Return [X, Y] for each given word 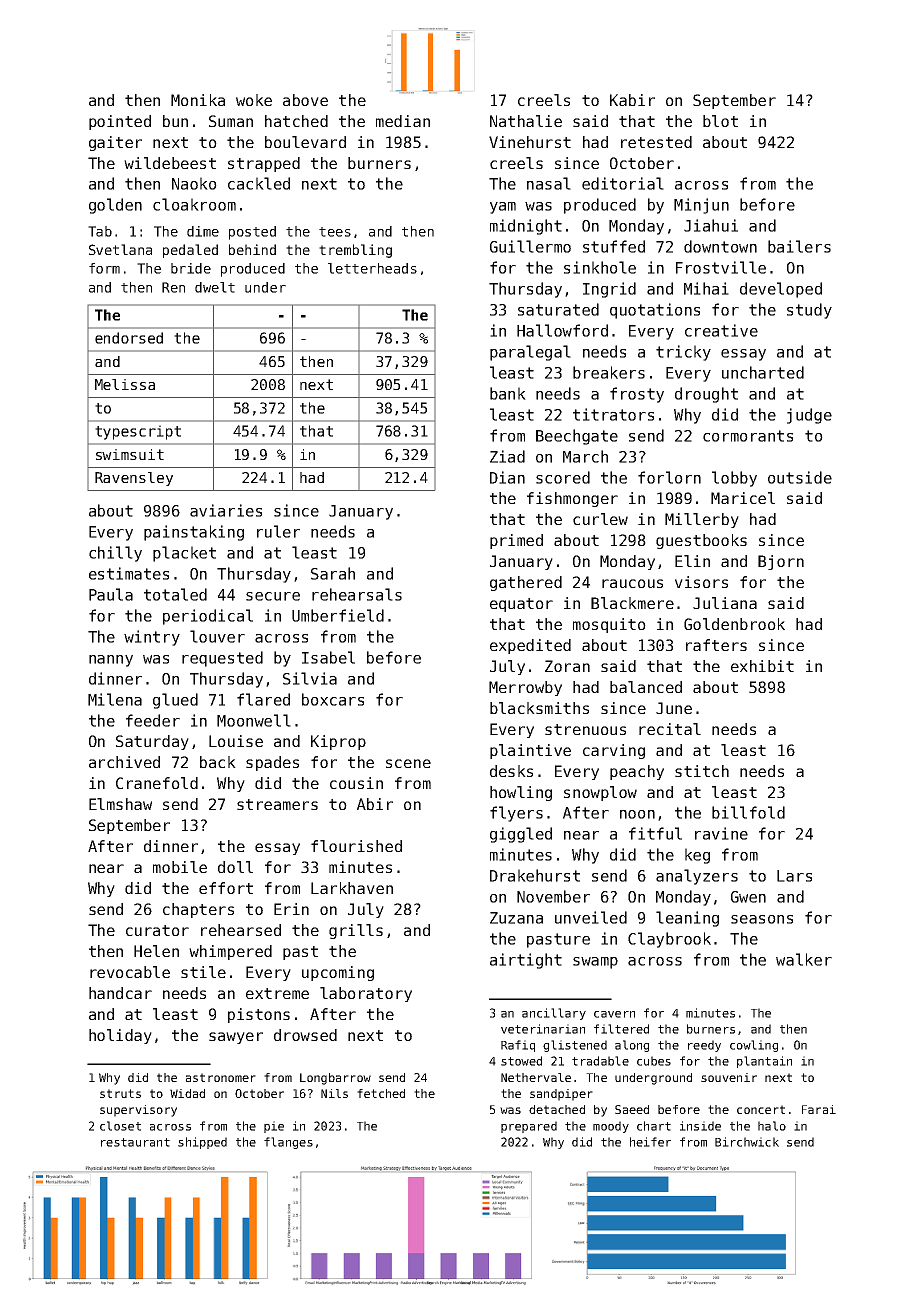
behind [252, 249]
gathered [526, 583]
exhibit [762, 666]
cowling [754, 1046]
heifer [650, 1142]
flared [263, 699]
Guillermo [530, 246]
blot [720, 121]
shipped [202, 1143]
